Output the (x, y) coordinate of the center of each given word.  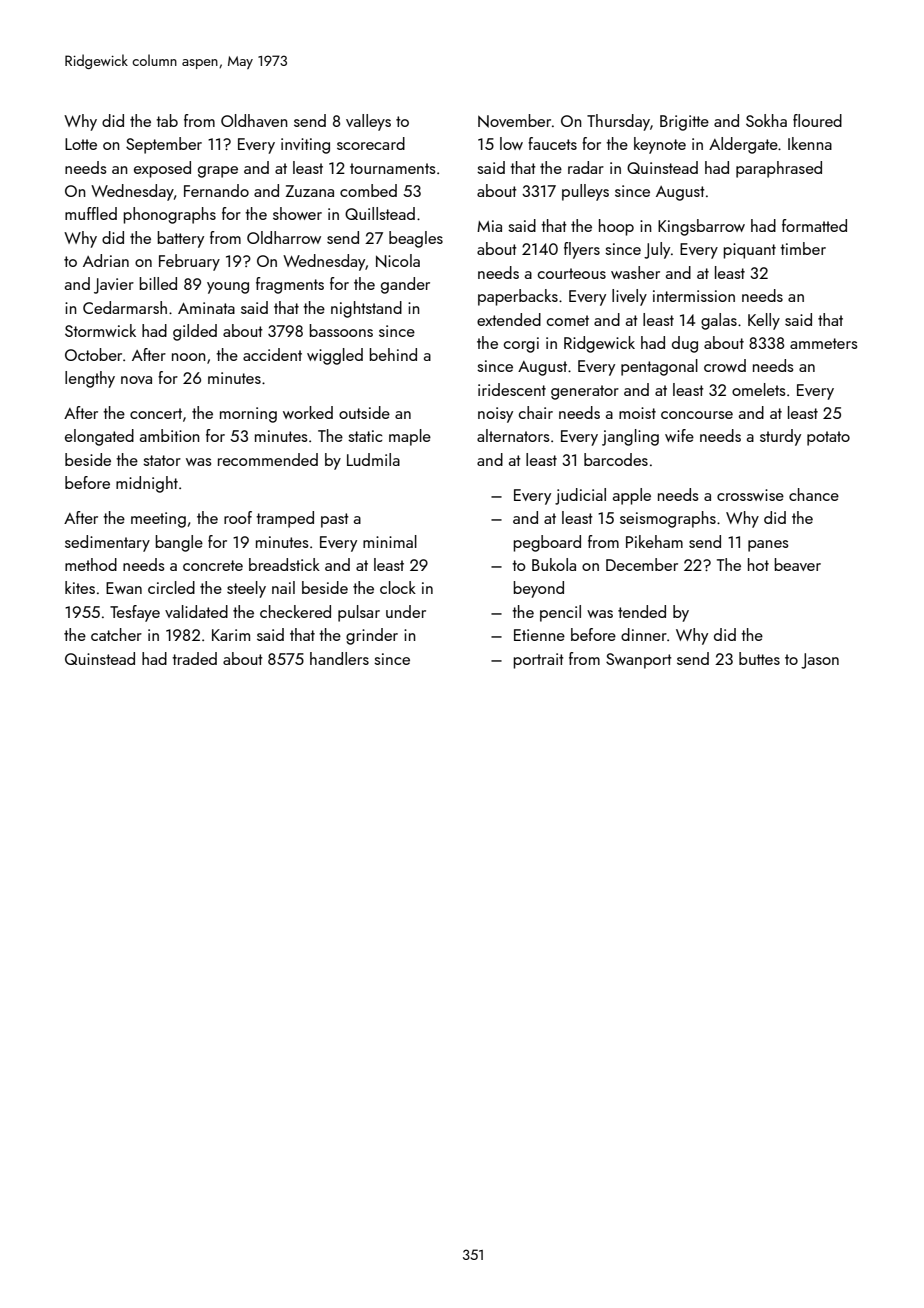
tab (167, 120)
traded (194, 658)
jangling (630, 437)
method (91, 564)
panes (768, 546)
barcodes (616, 459)
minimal (390, 541)
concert (156, 413)
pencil (560, 613)
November (514, 121)
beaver (797, 564)
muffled (91, 213)
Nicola (398, 261)
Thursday (618, 122)
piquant (749, 251)
